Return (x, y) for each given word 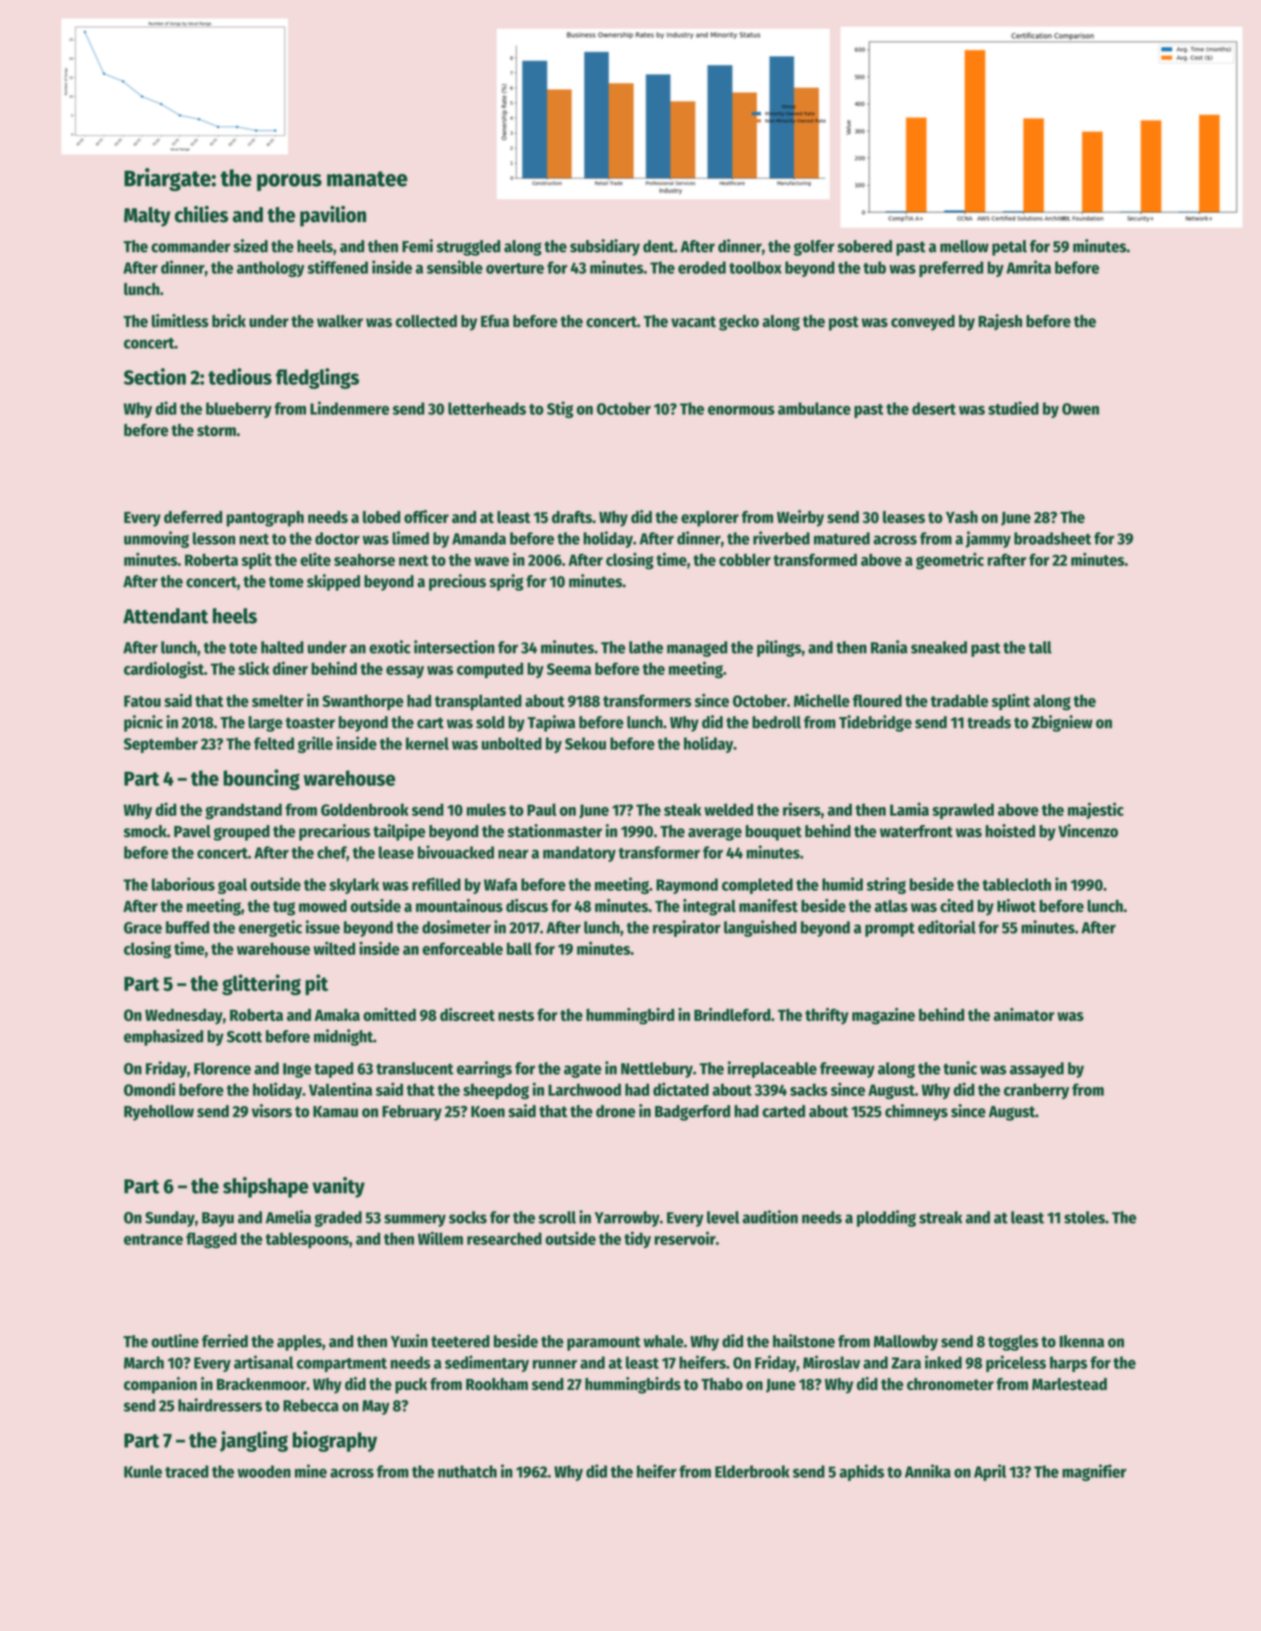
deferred (193, 517)
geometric (950, 561)
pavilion (333, 216)
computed (490, 670)
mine (311, 1471)
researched (504, 1238)
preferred (951, 269)
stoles (1084, 1217)
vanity (338, 1187)
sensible (455, 267)
